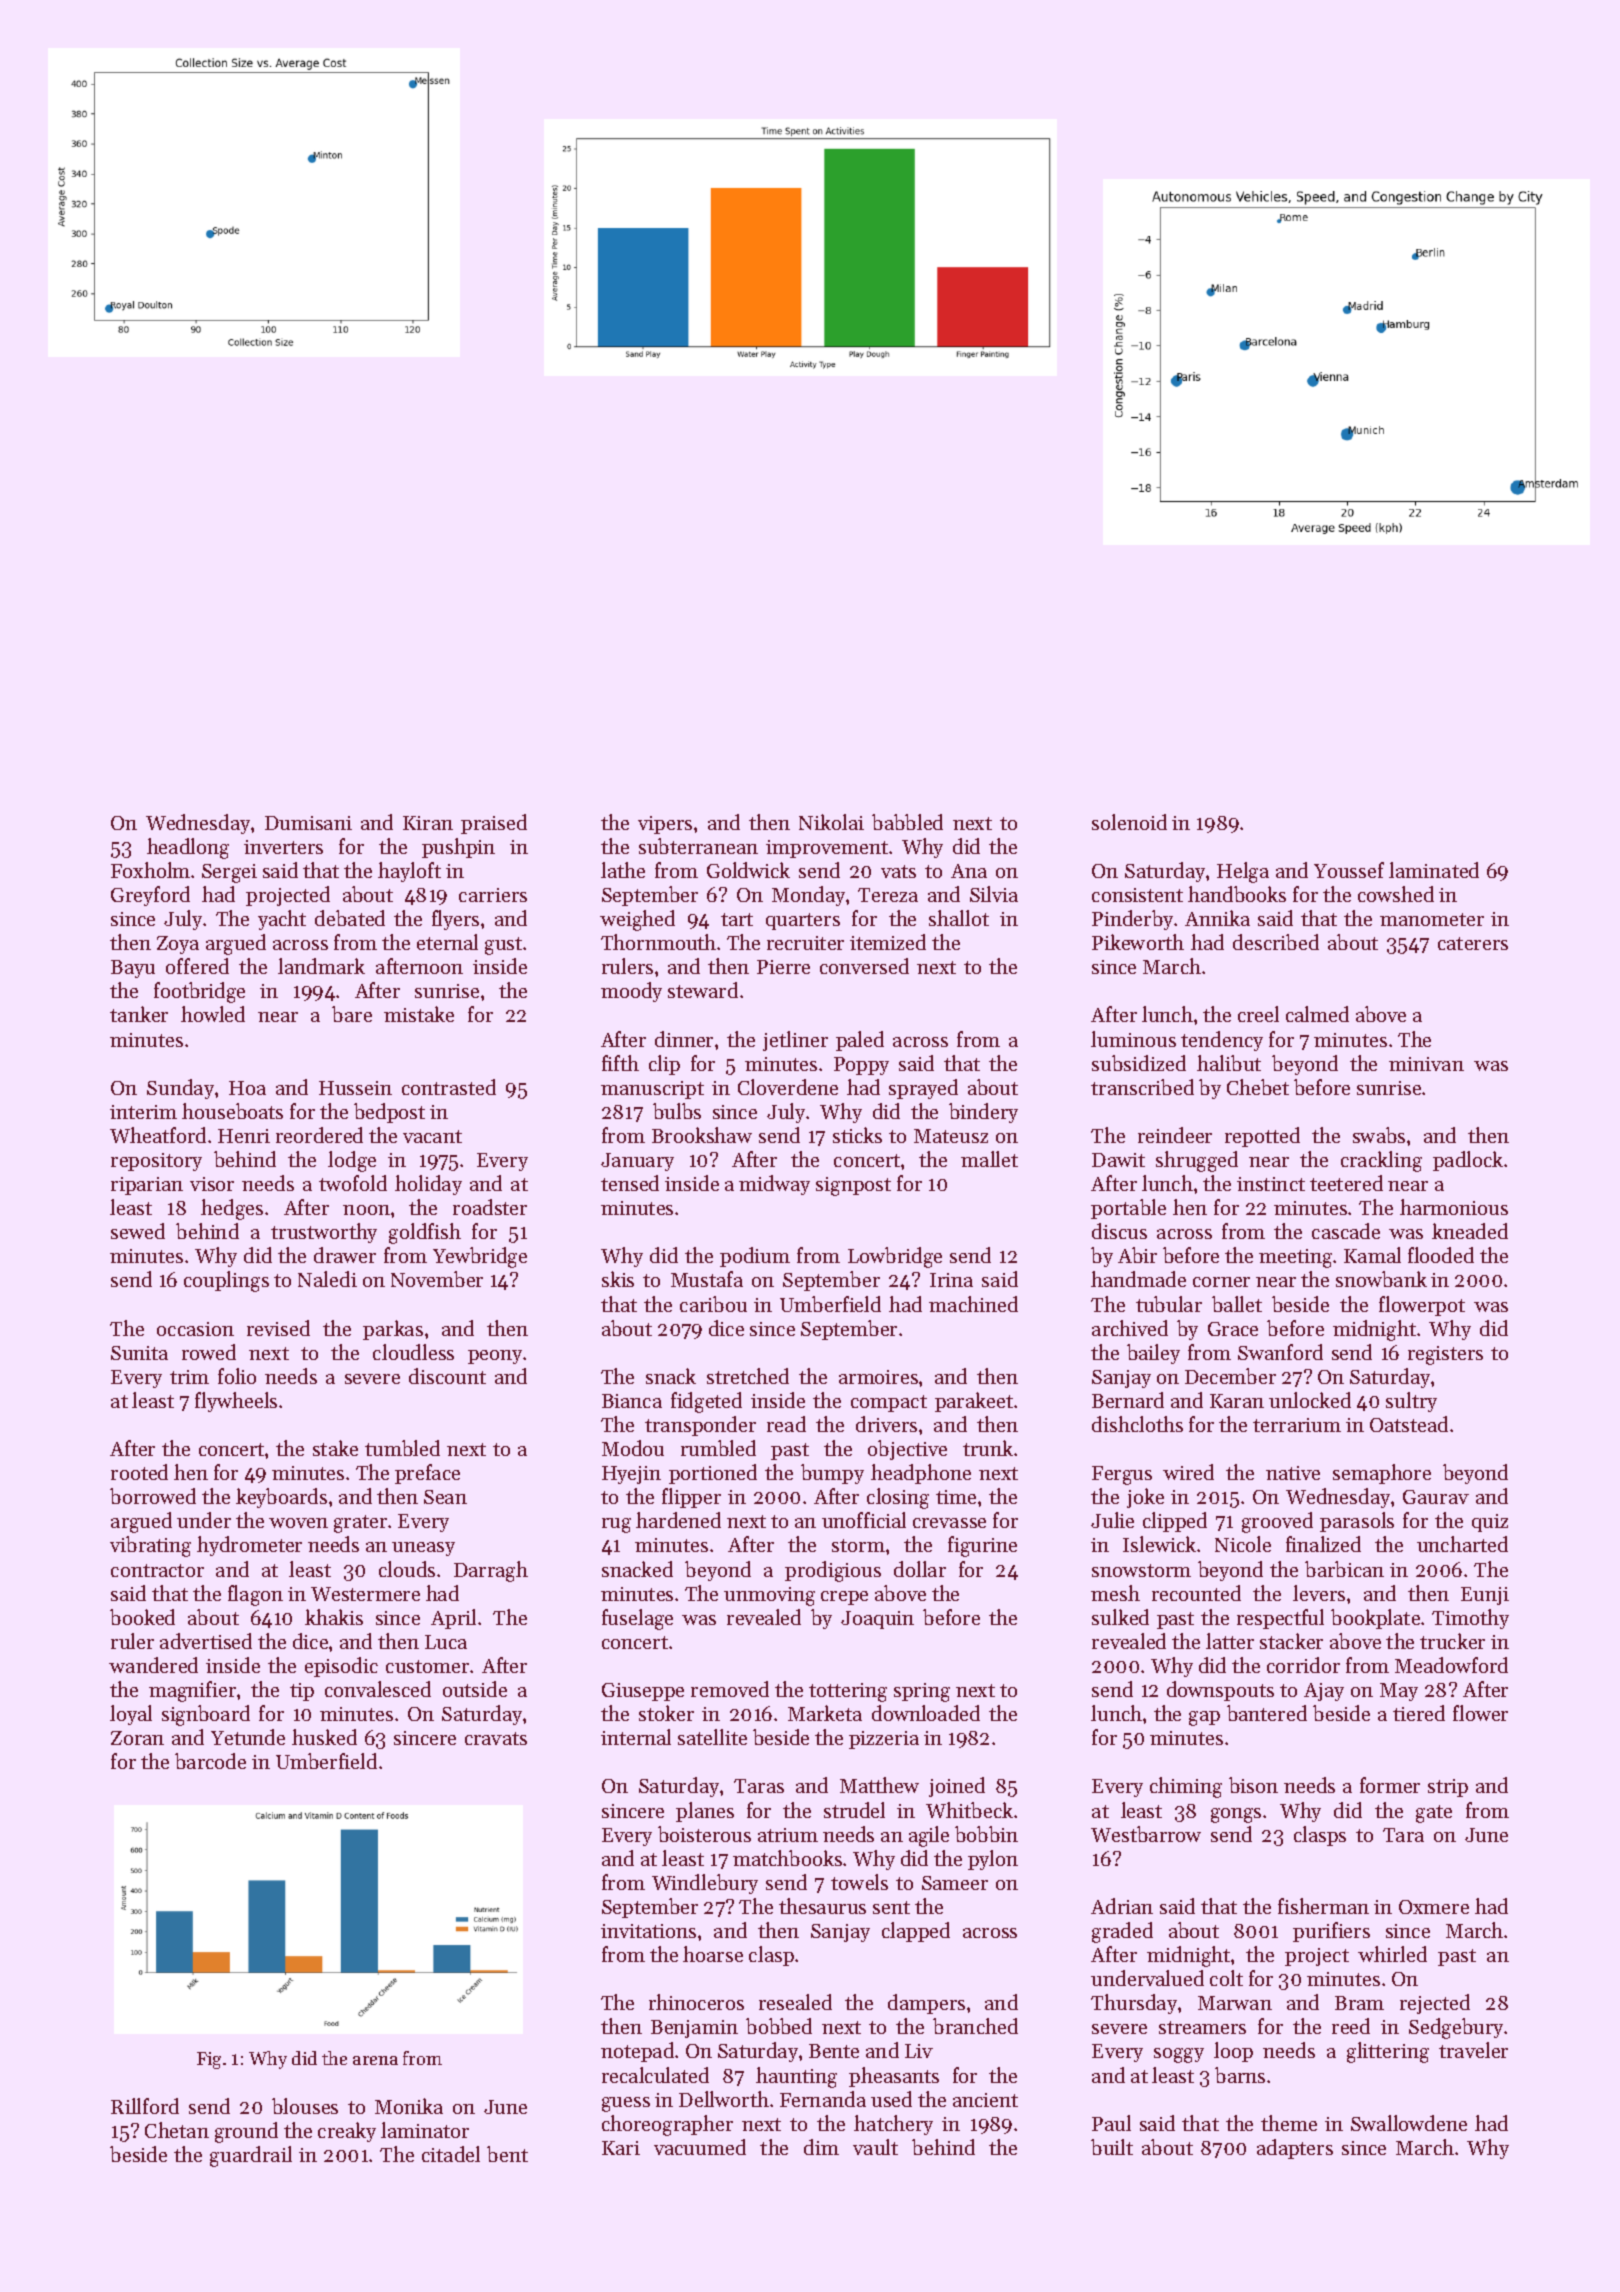  Describe the element at coordinates (455, 920) in the screenshot. I see `flyers` at that location.
